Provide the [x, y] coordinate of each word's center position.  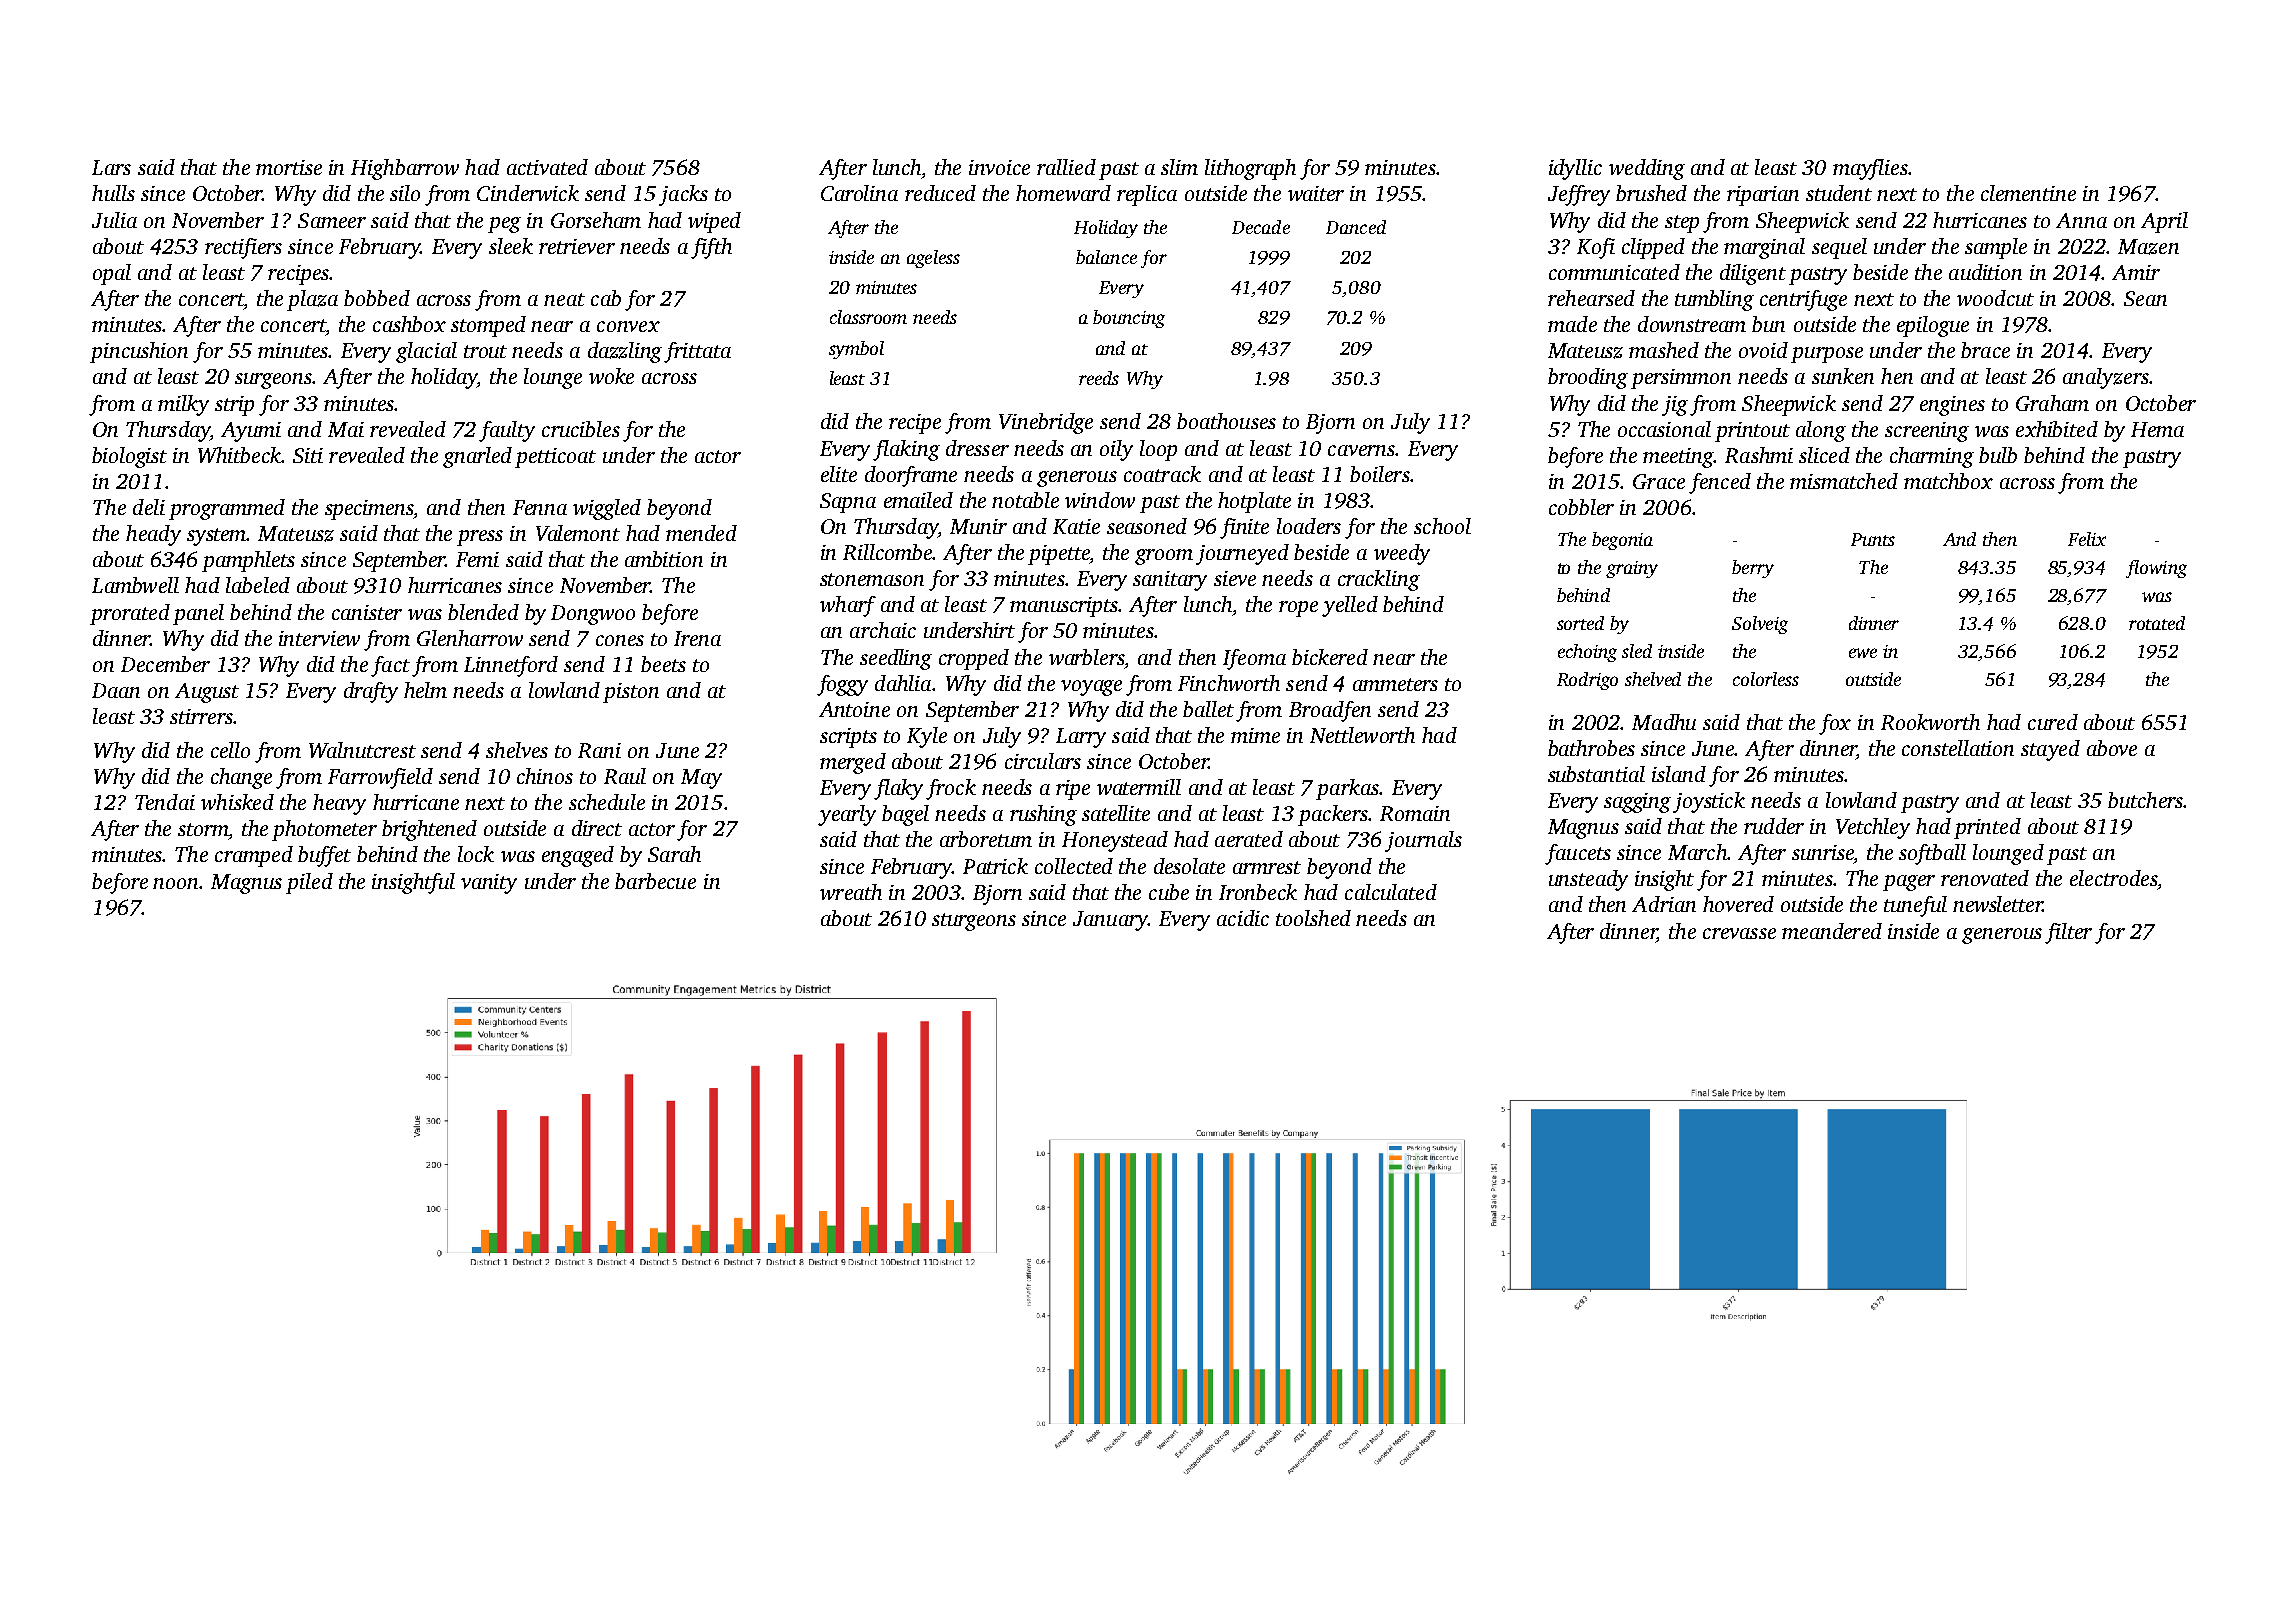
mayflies [1870, 169]
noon [176, 883]
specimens [369, 510]
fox [1835, 724]
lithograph [1250, 169]
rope [1298, 609]
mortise [289, 167]
